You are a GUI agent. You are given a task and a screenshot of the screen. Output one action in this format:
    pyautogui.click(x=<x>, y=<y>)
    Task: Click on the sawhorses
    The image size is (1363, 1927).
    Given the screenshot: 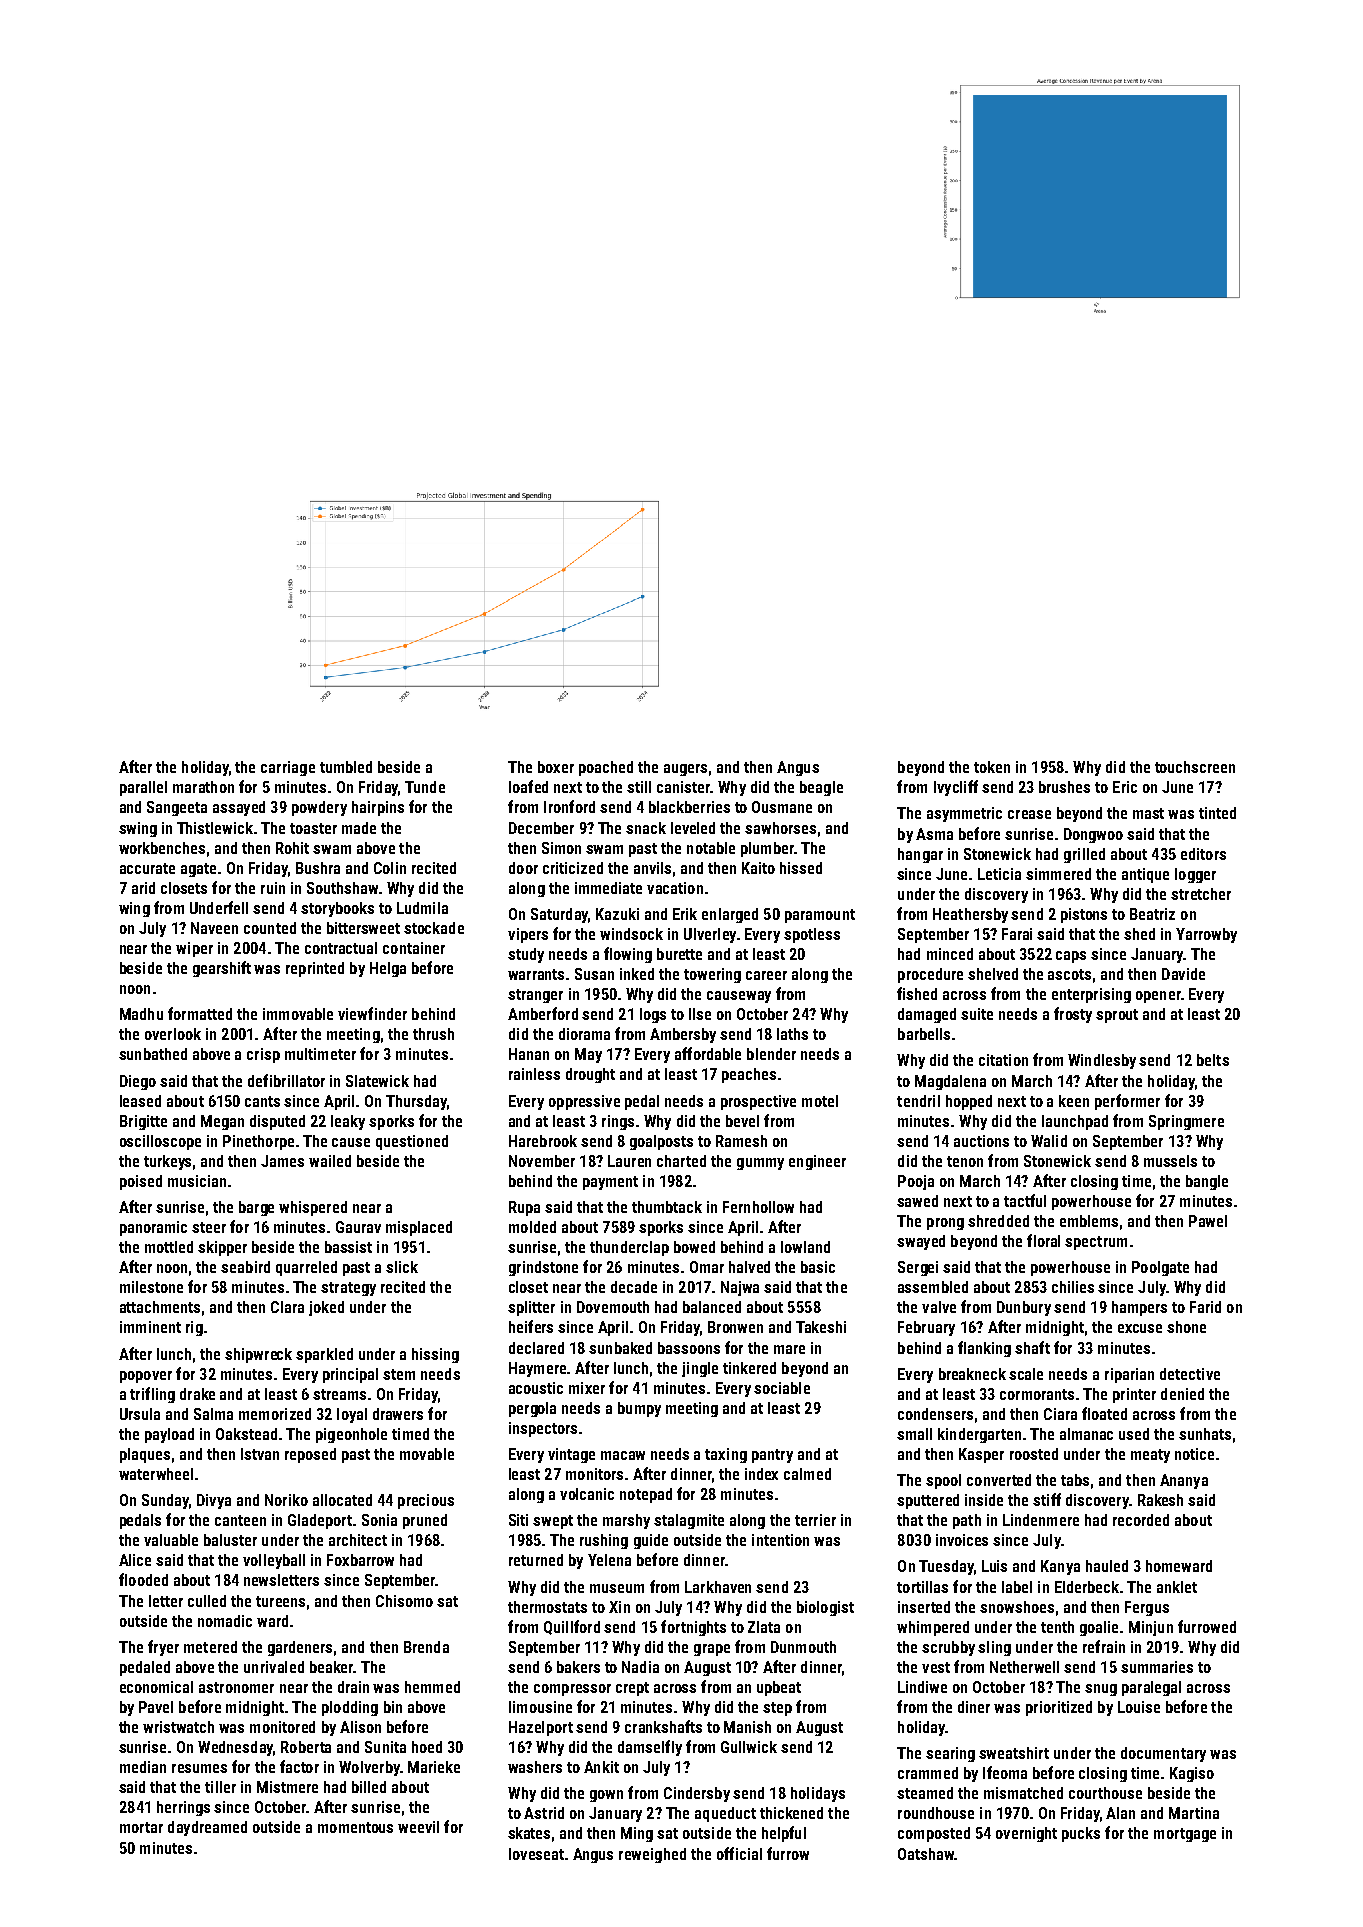 What is the action you would take?
    pyautogui.click(x=780, y=828)
